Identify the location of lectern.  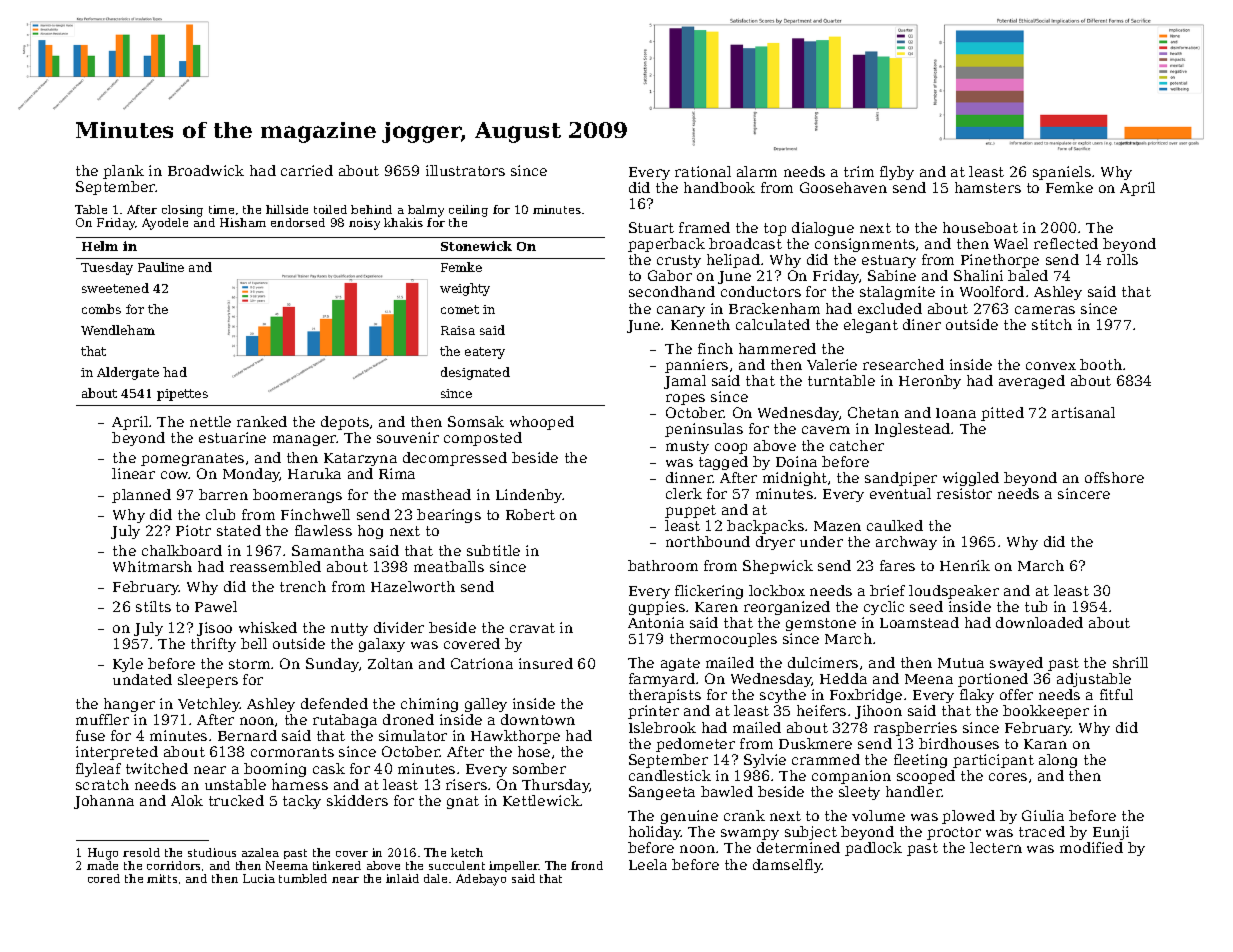
(996, 847).
